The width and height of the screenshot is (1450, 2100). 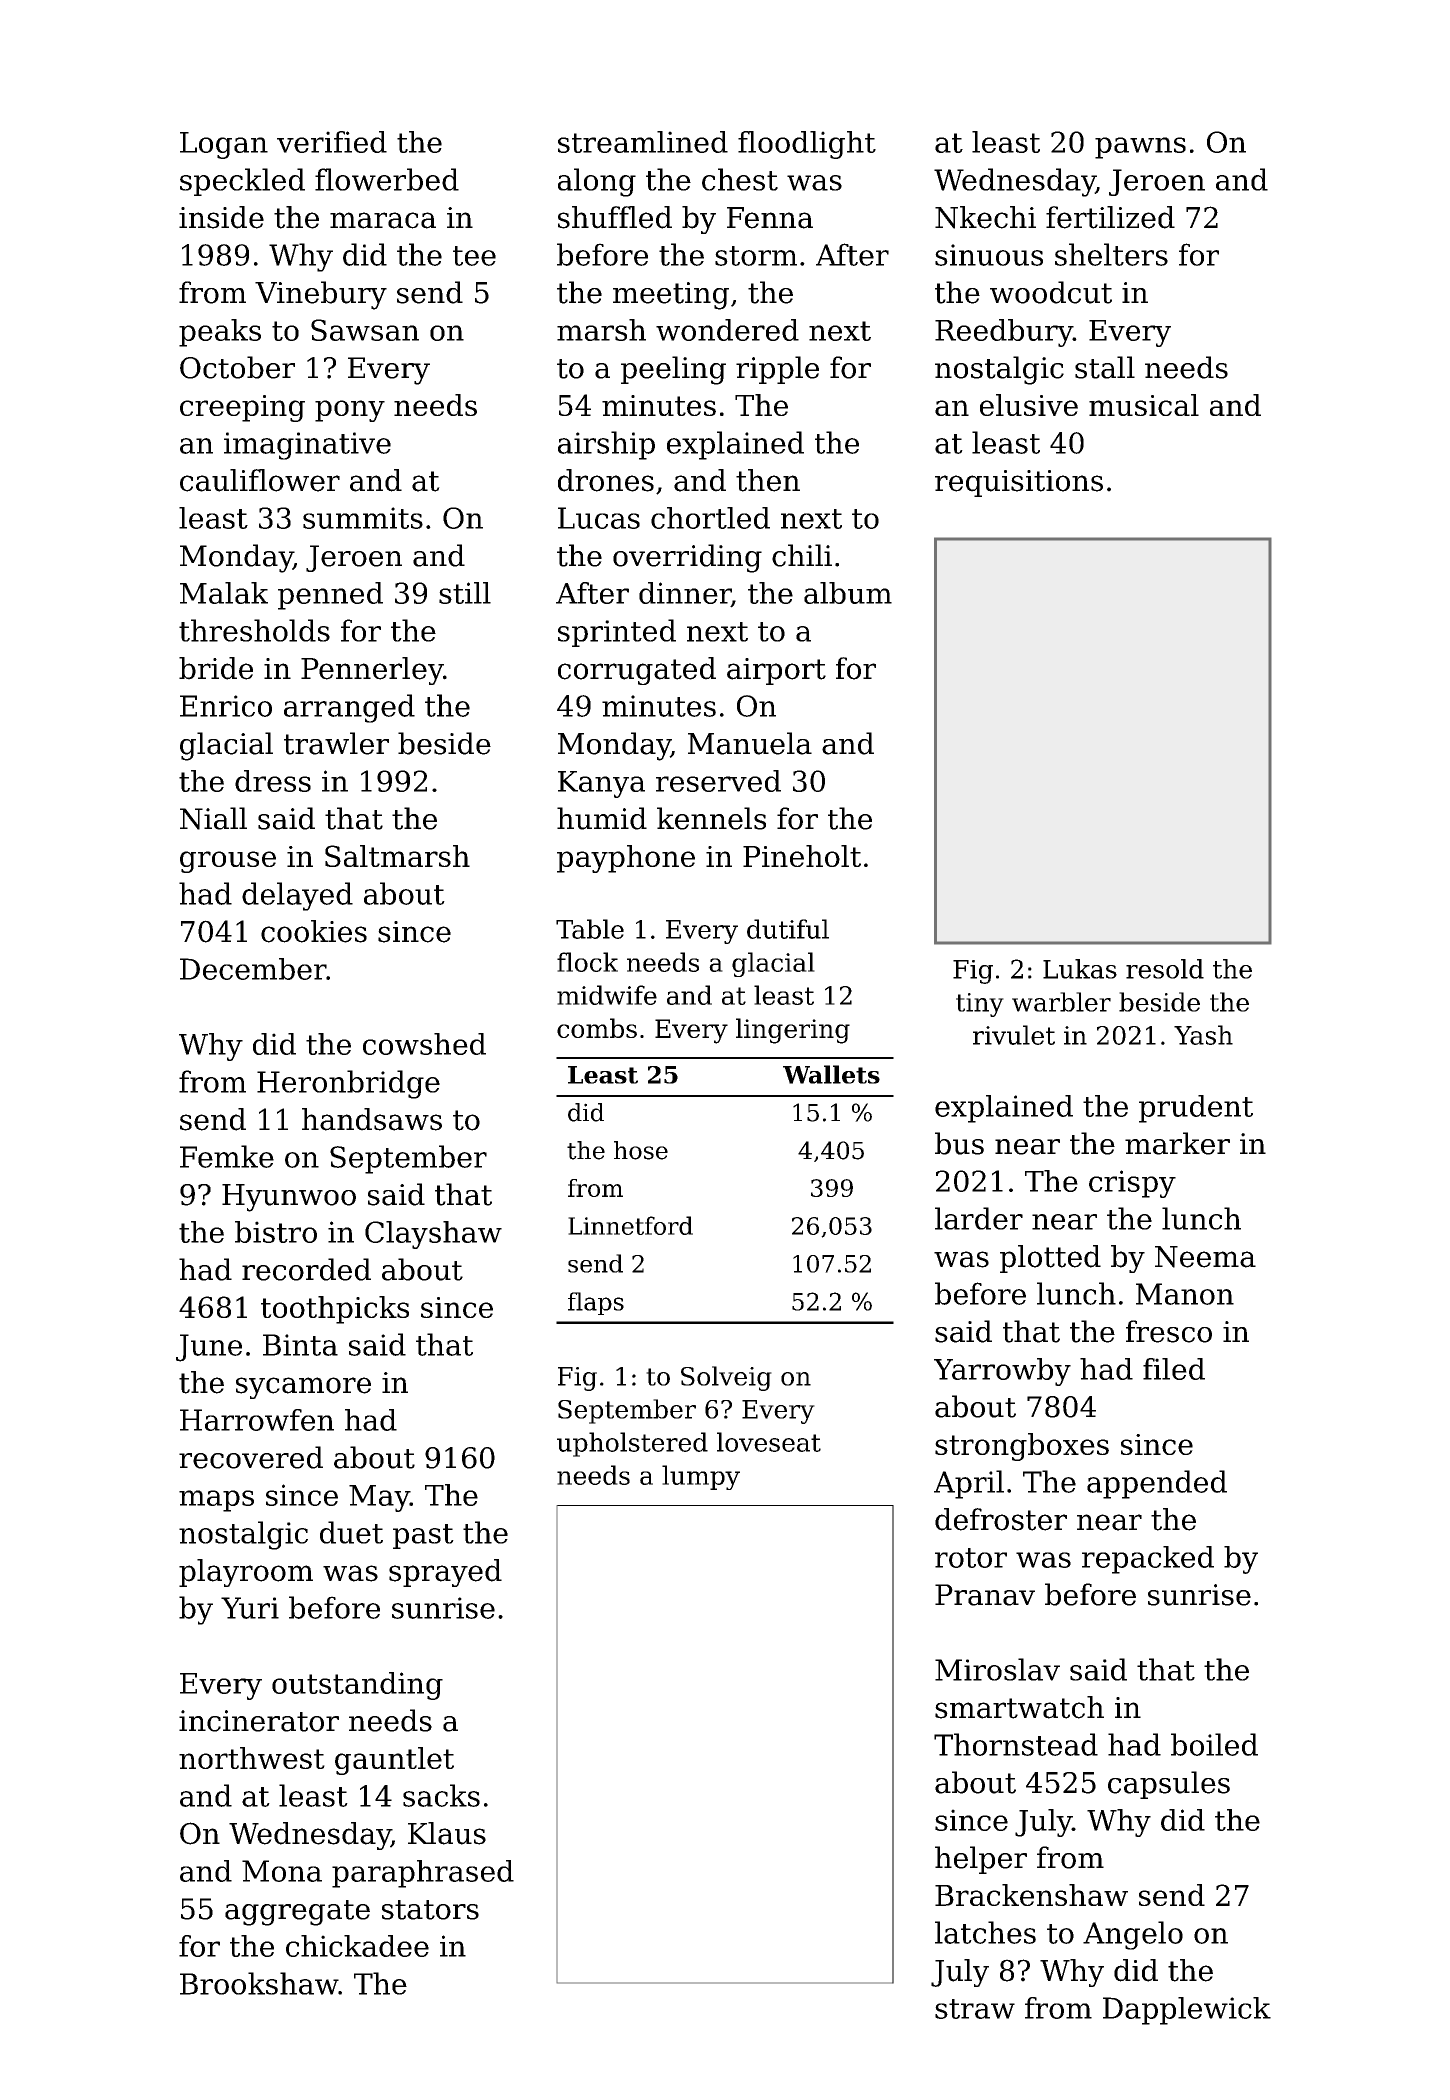 What do you see at coordinates (224, 145) in the screenshot?
I see `Logan` at bounding box center [224, 145].
